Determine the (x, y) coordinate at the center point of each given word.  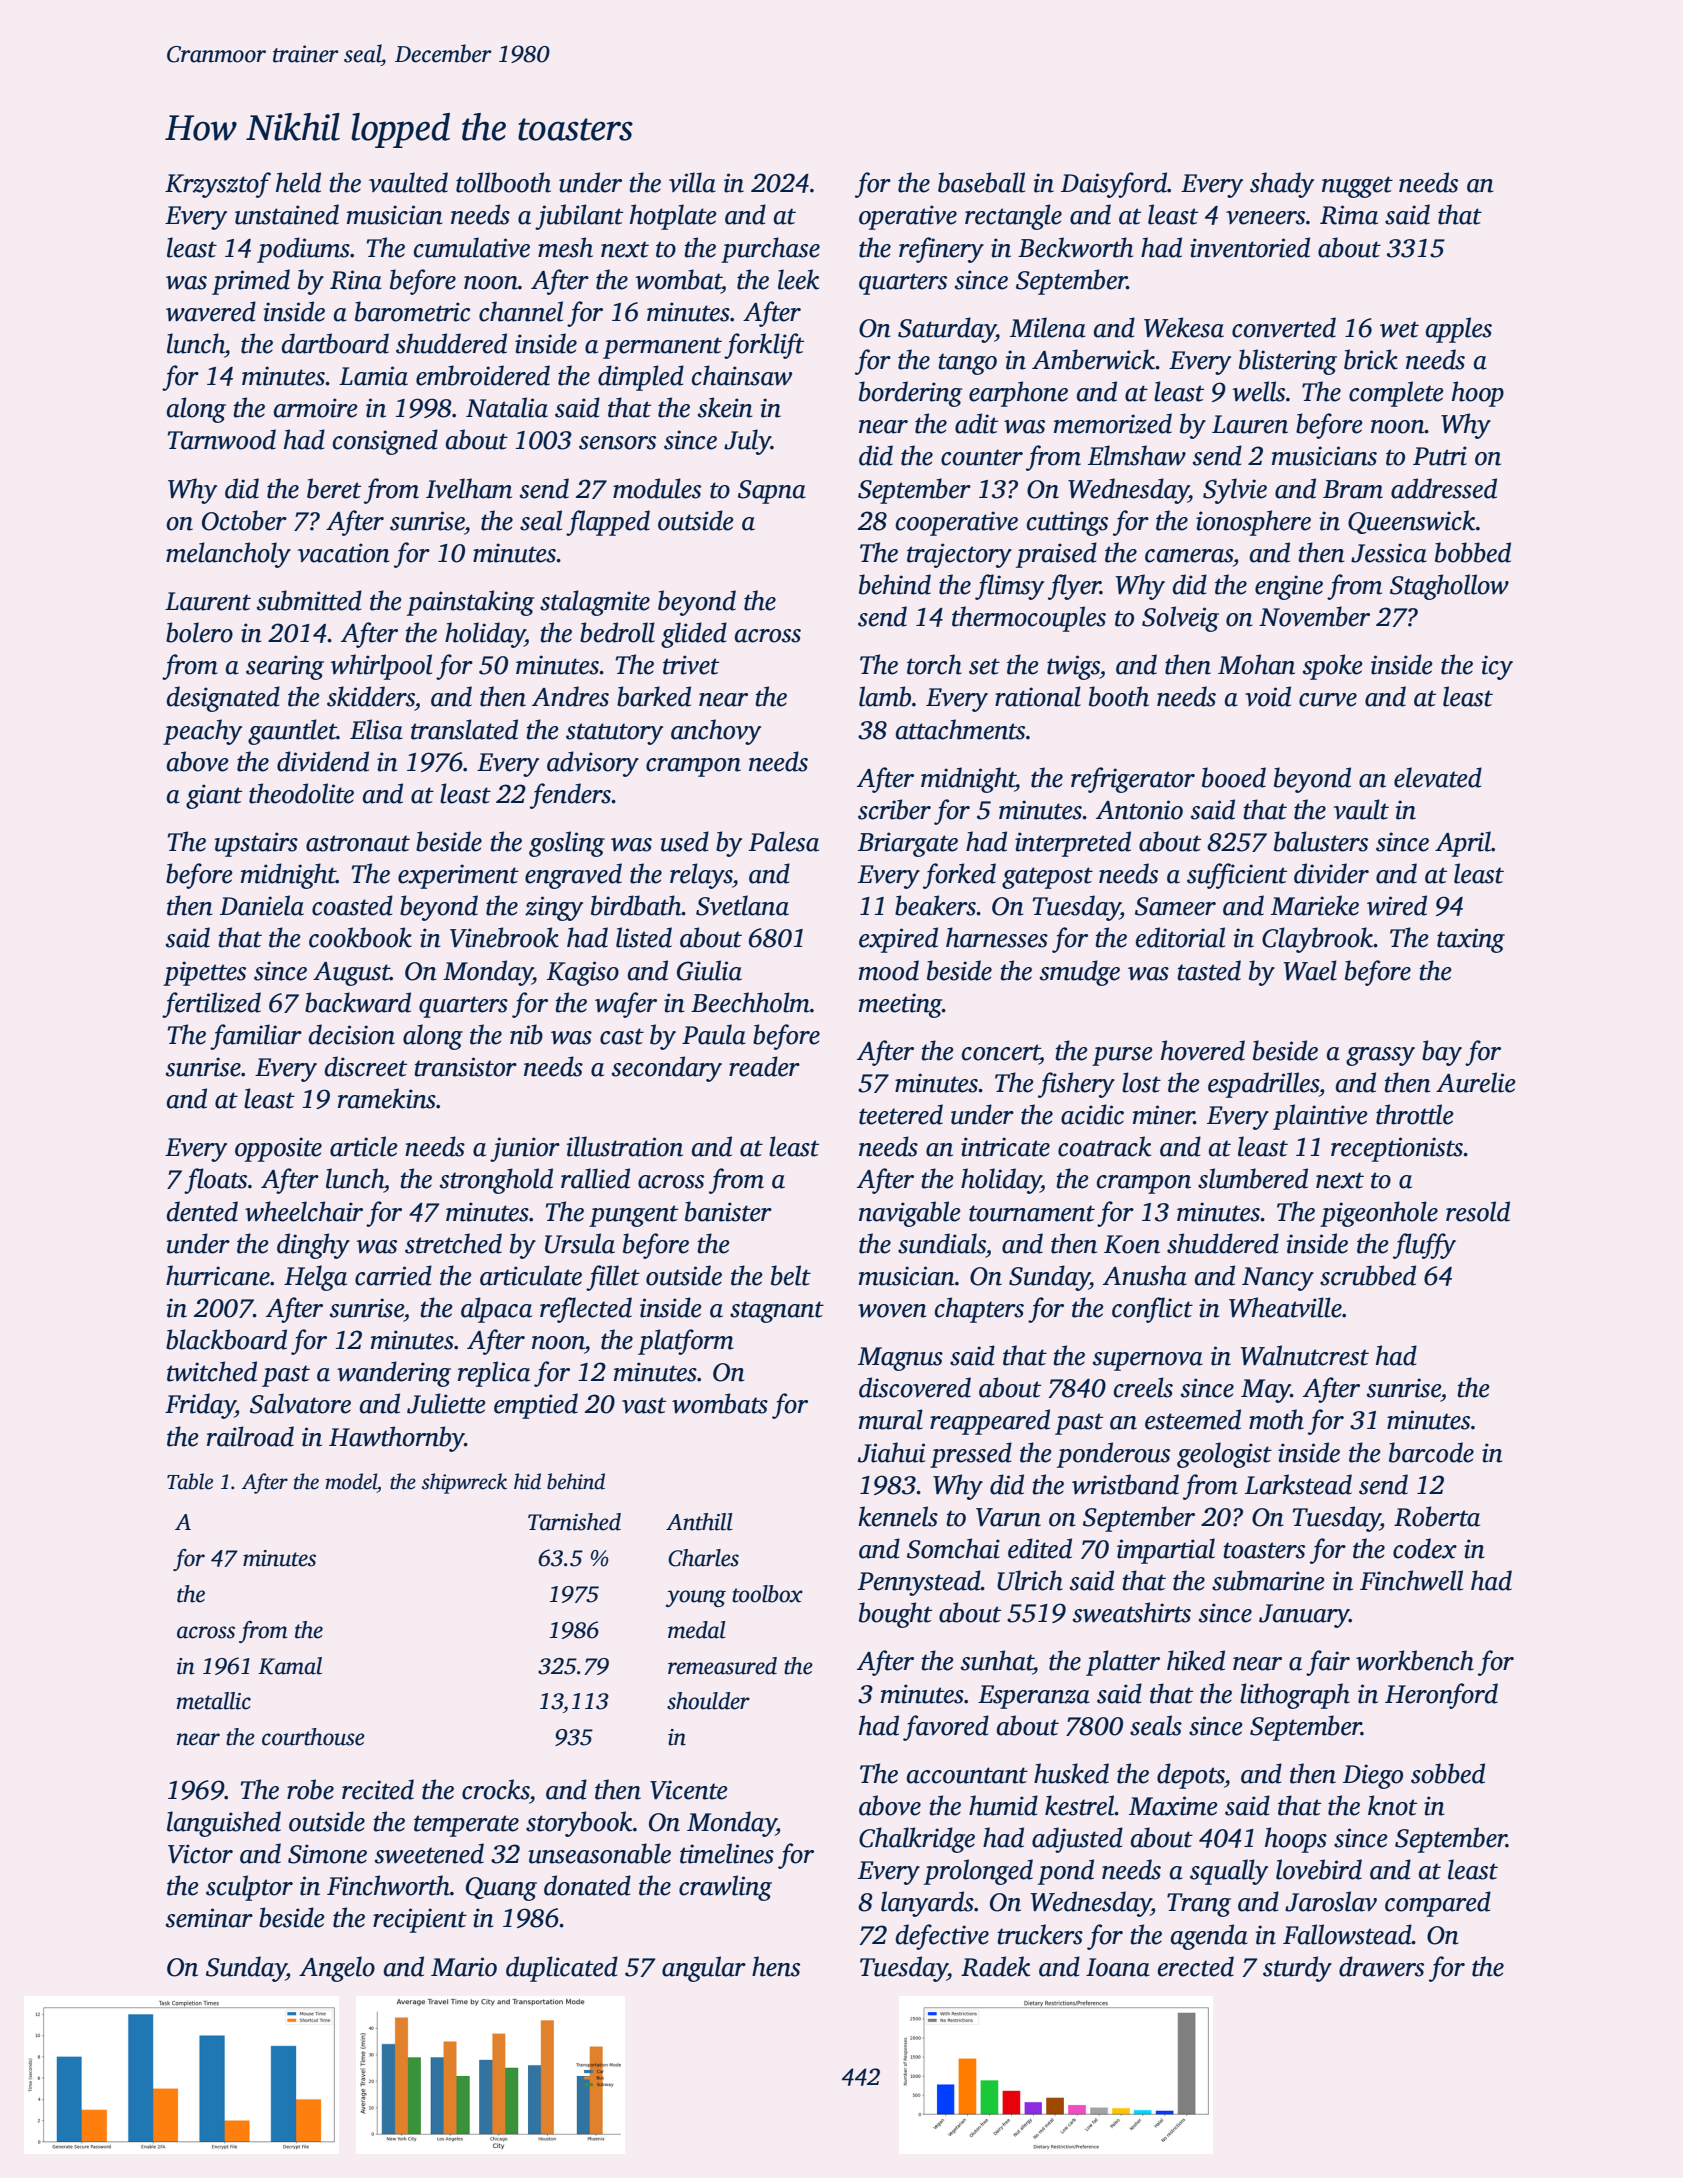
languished (224, 1824)
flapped (608, 523)
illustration (624, 1146)
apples (1458, 330)
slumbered (1253, 1178)
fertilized (211, 1005)
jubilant (579, 217)
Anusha (1145, 1275)
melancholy (228, 555)
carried (393, 1275)
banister (728, 1211)
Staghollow (1449, 587)
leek (798, 279)
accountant (967, 1775)
